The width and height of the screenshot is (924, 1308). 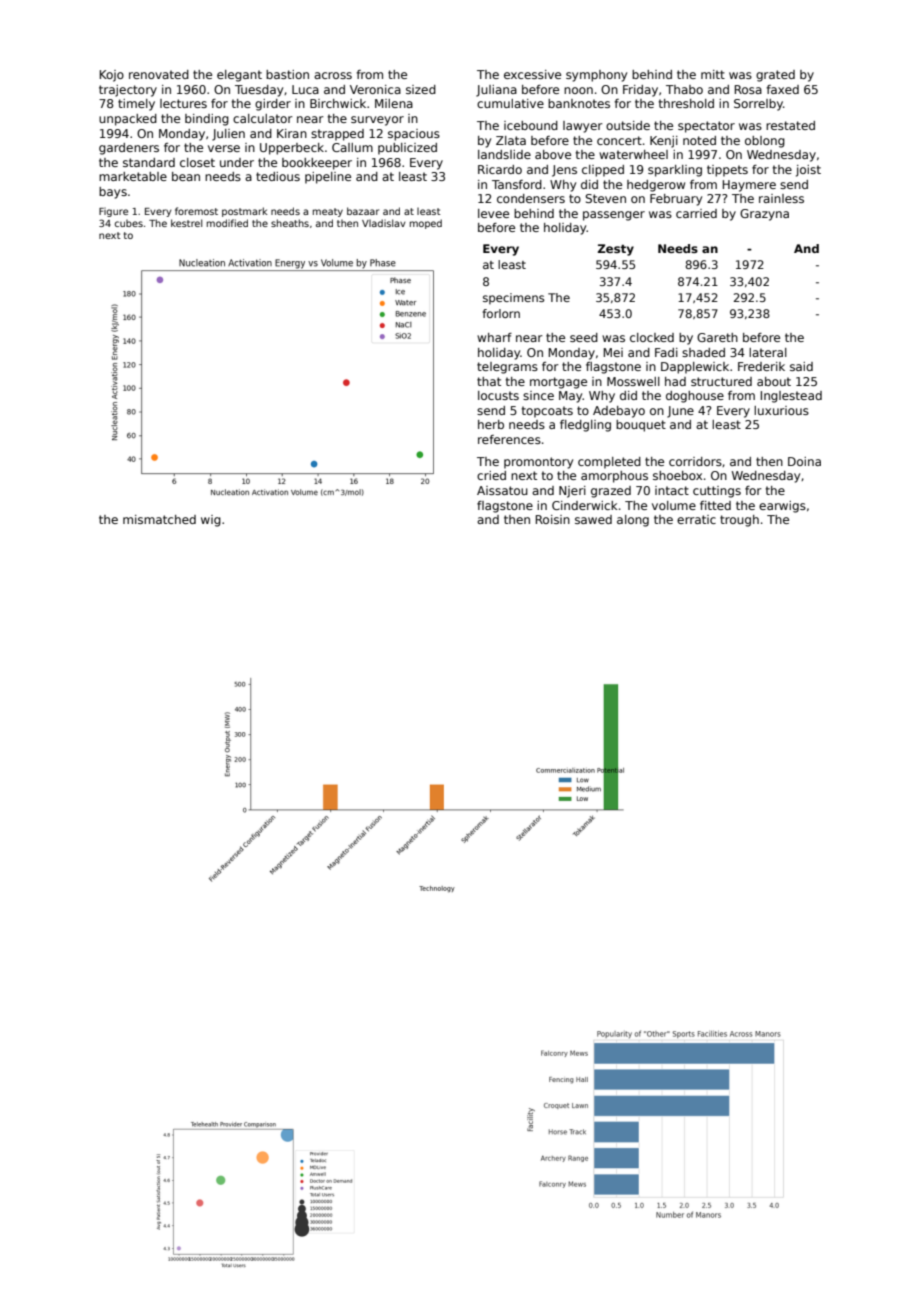 I want to click on telegrams, so click(x=507, y=368).
